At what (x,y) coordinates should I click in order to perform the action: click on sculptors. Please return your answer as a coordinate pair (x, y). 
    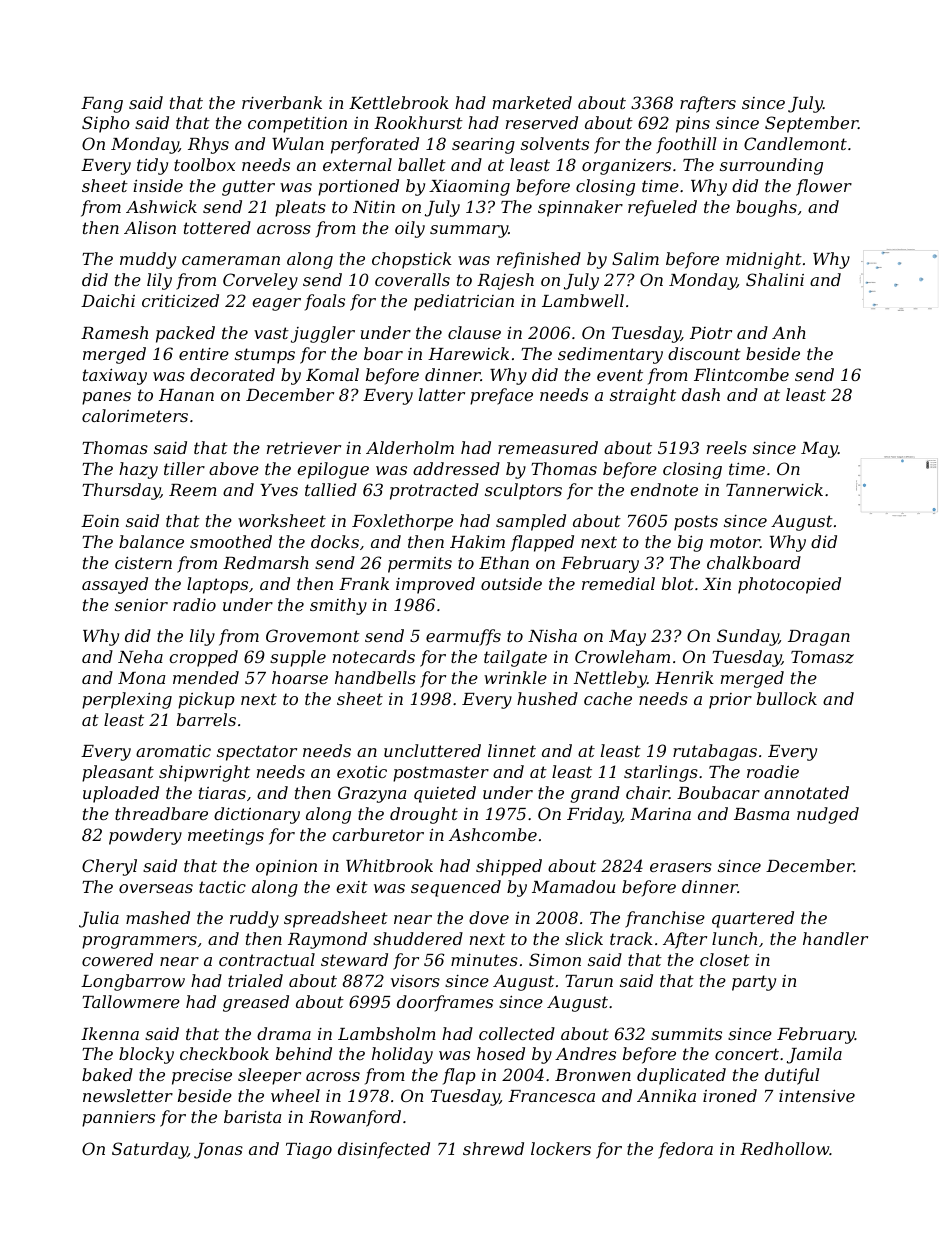
    Looking at the image, I should click on (523, 491).
